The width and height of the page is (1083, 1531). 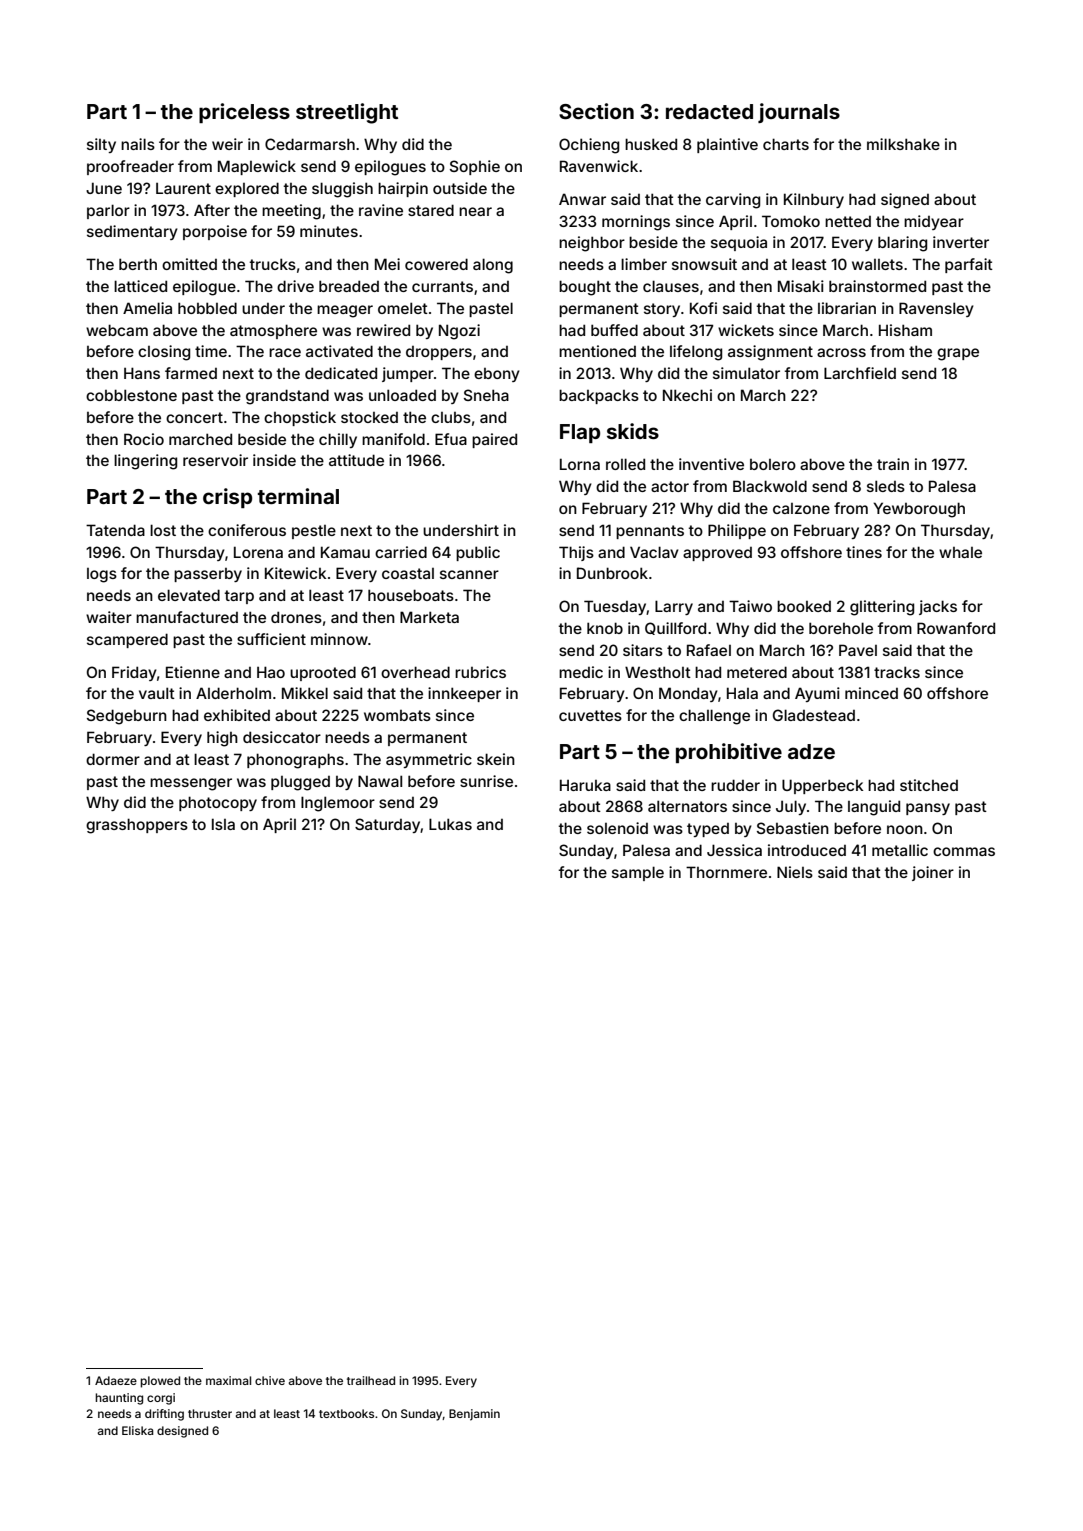 What do you see at coordinates (228, 1380) in the page?
I see `maximal` at bounding box center [228, 1380].
